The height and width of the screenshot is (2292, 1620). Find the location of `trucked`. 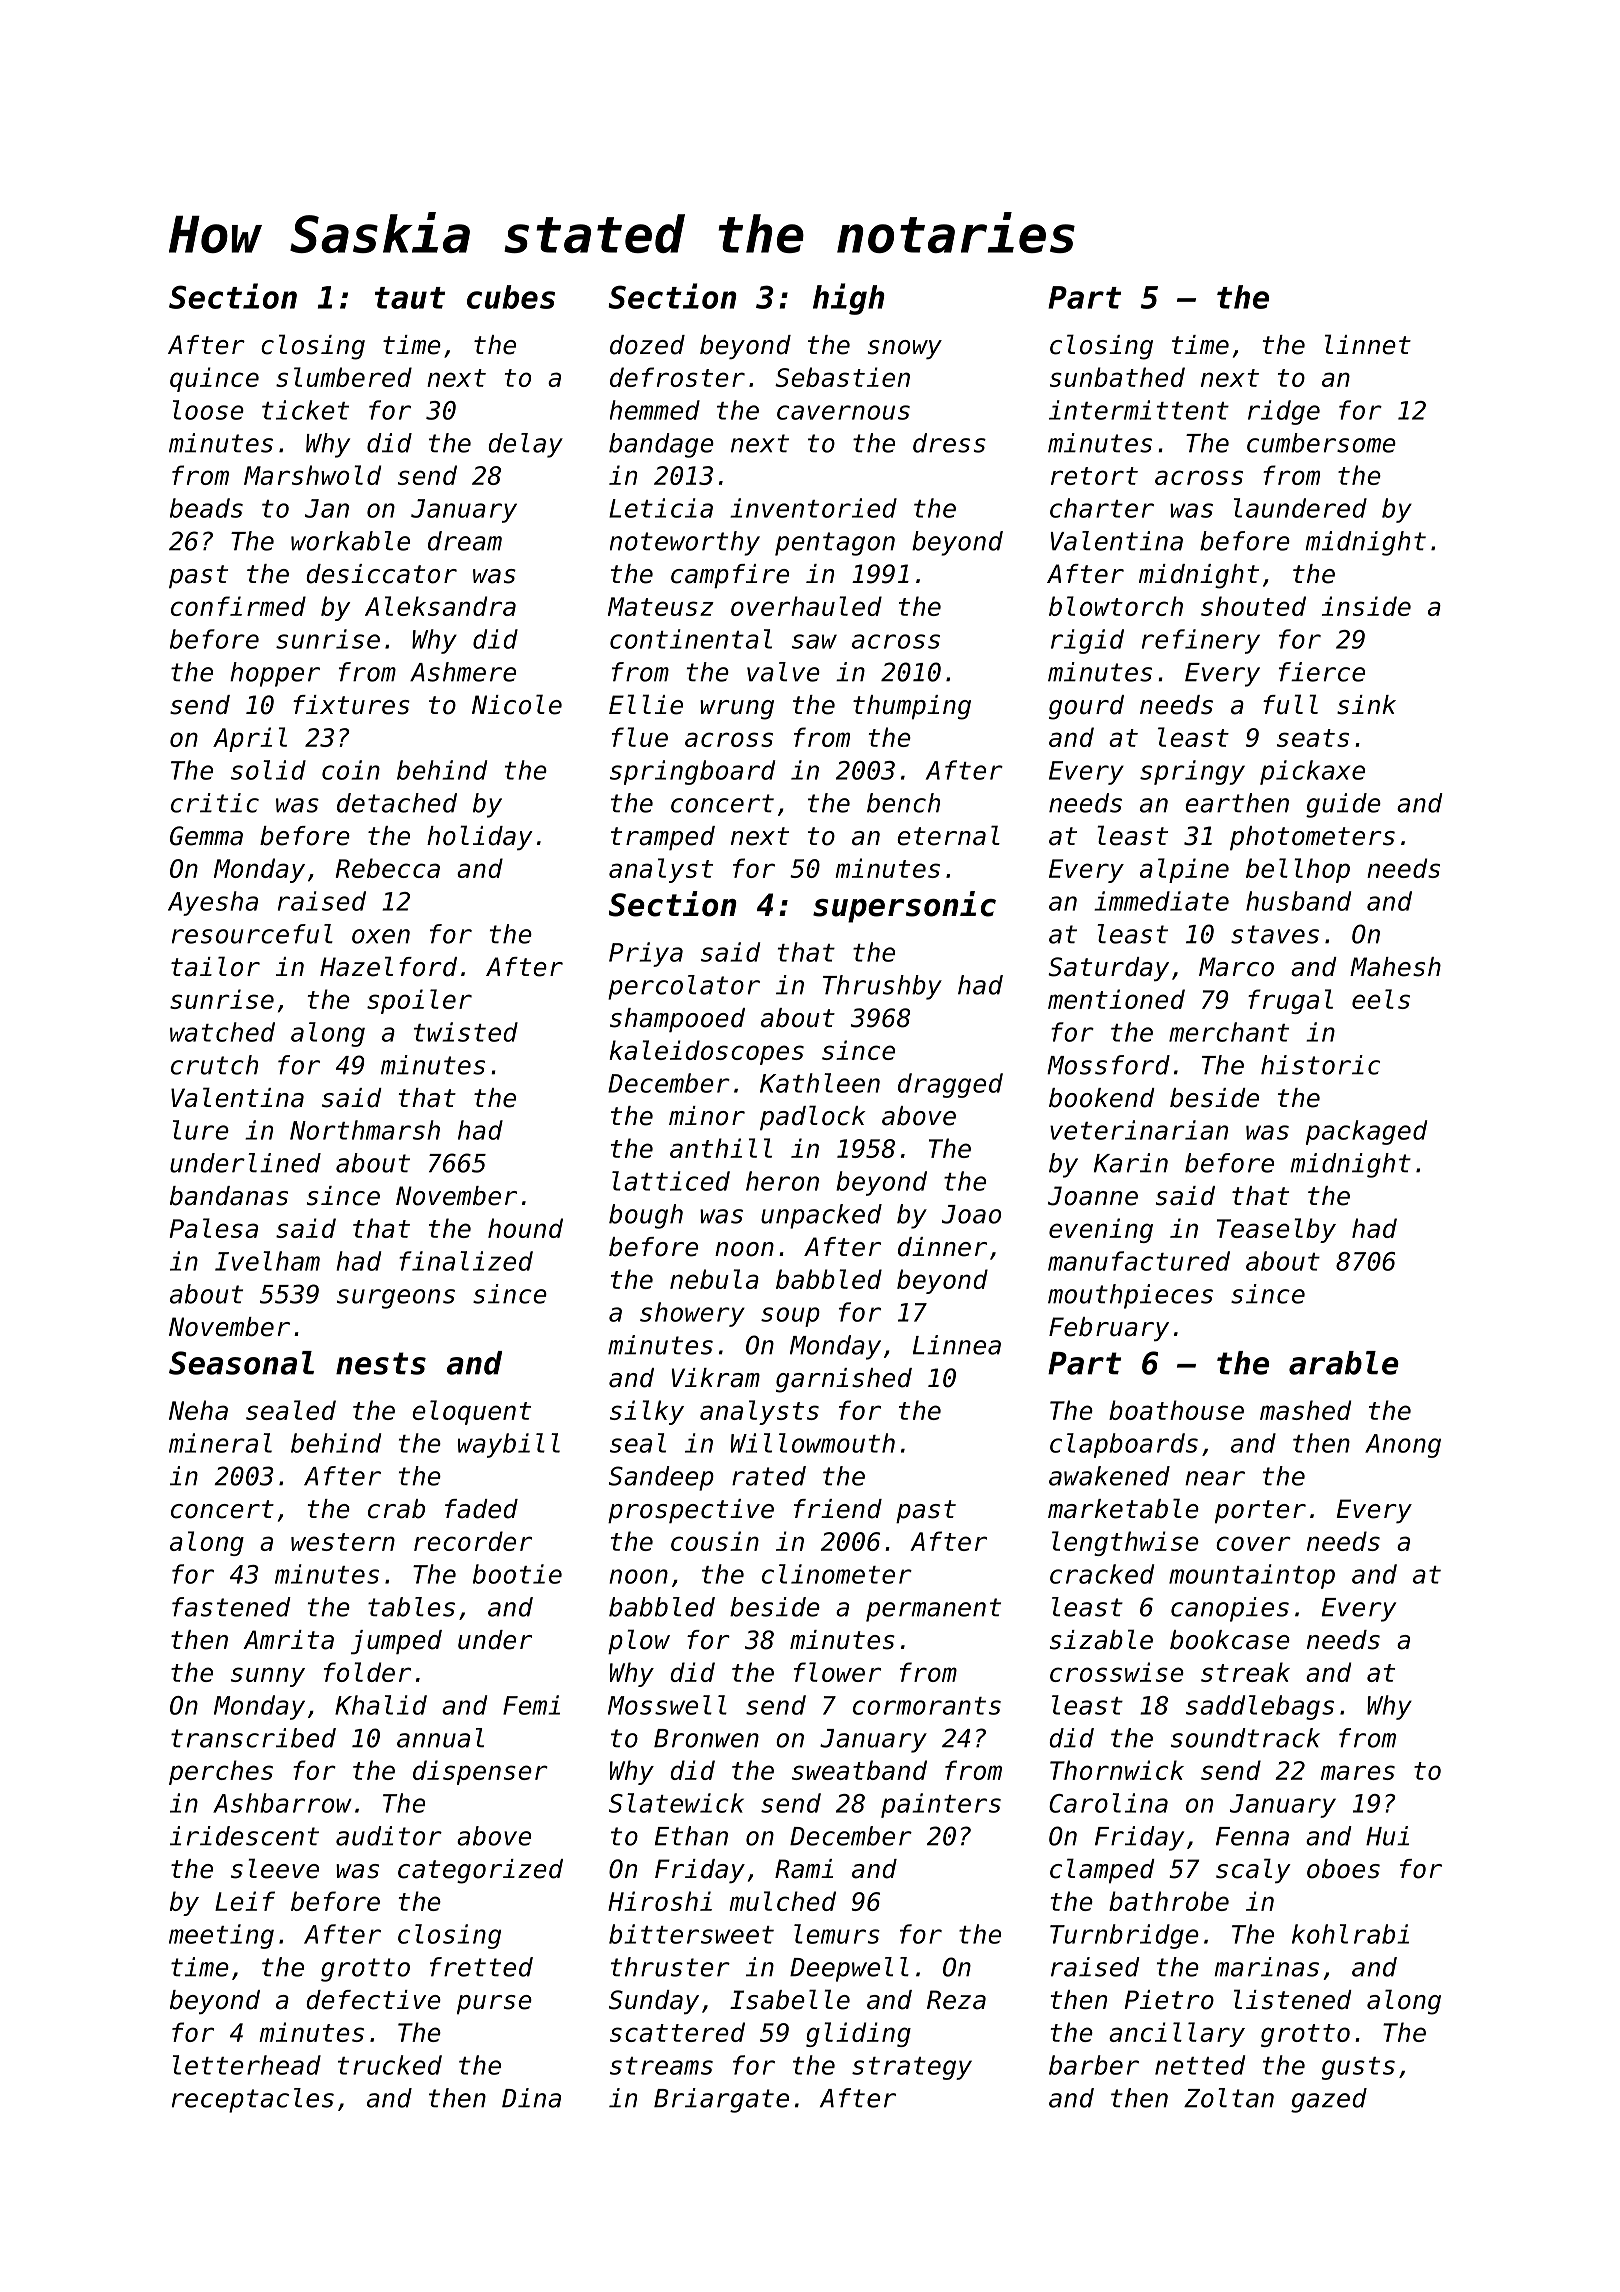

trucked is located at coordinates (390, 2065).
